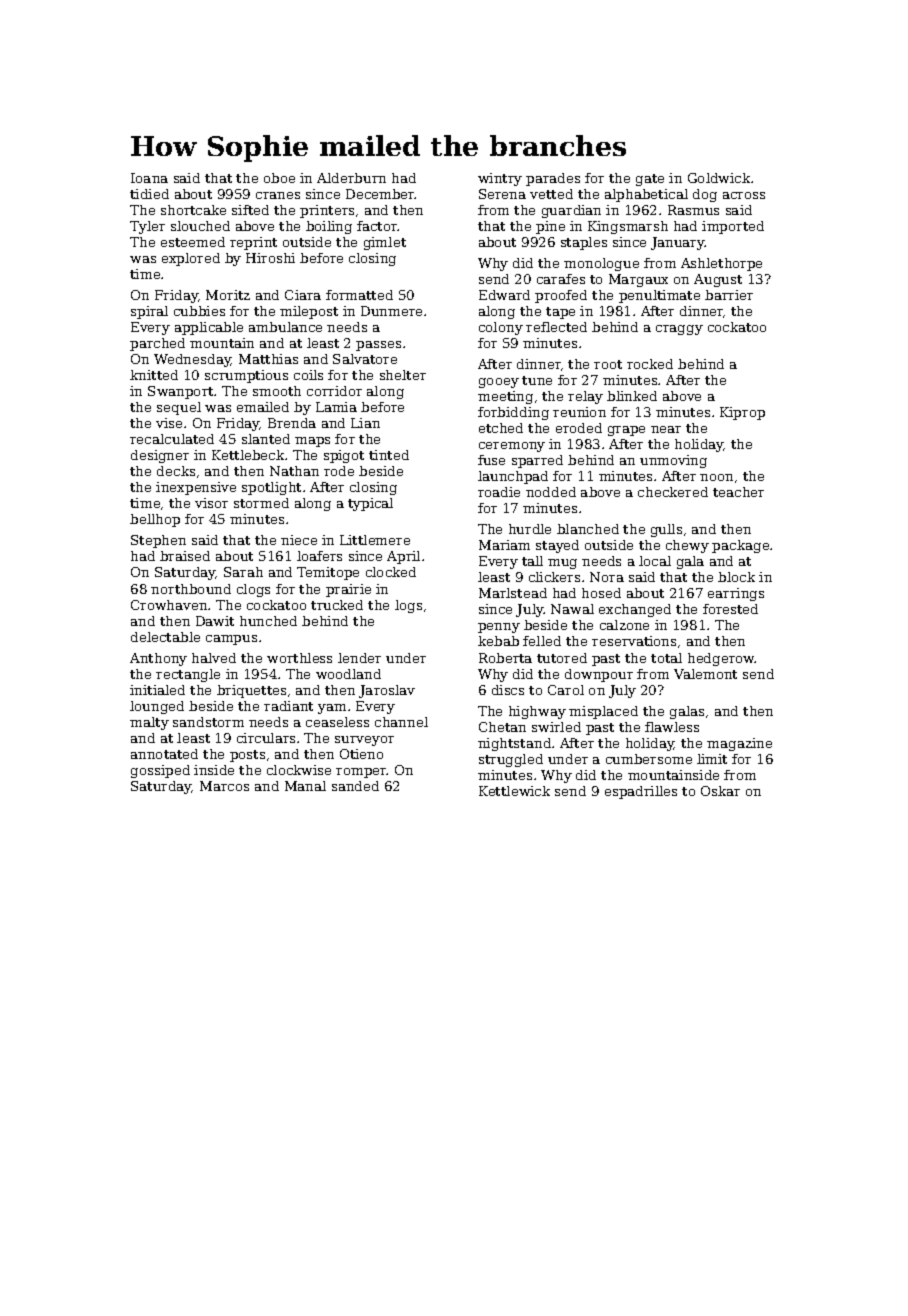  I want to click on gate, so click(650, 180).
